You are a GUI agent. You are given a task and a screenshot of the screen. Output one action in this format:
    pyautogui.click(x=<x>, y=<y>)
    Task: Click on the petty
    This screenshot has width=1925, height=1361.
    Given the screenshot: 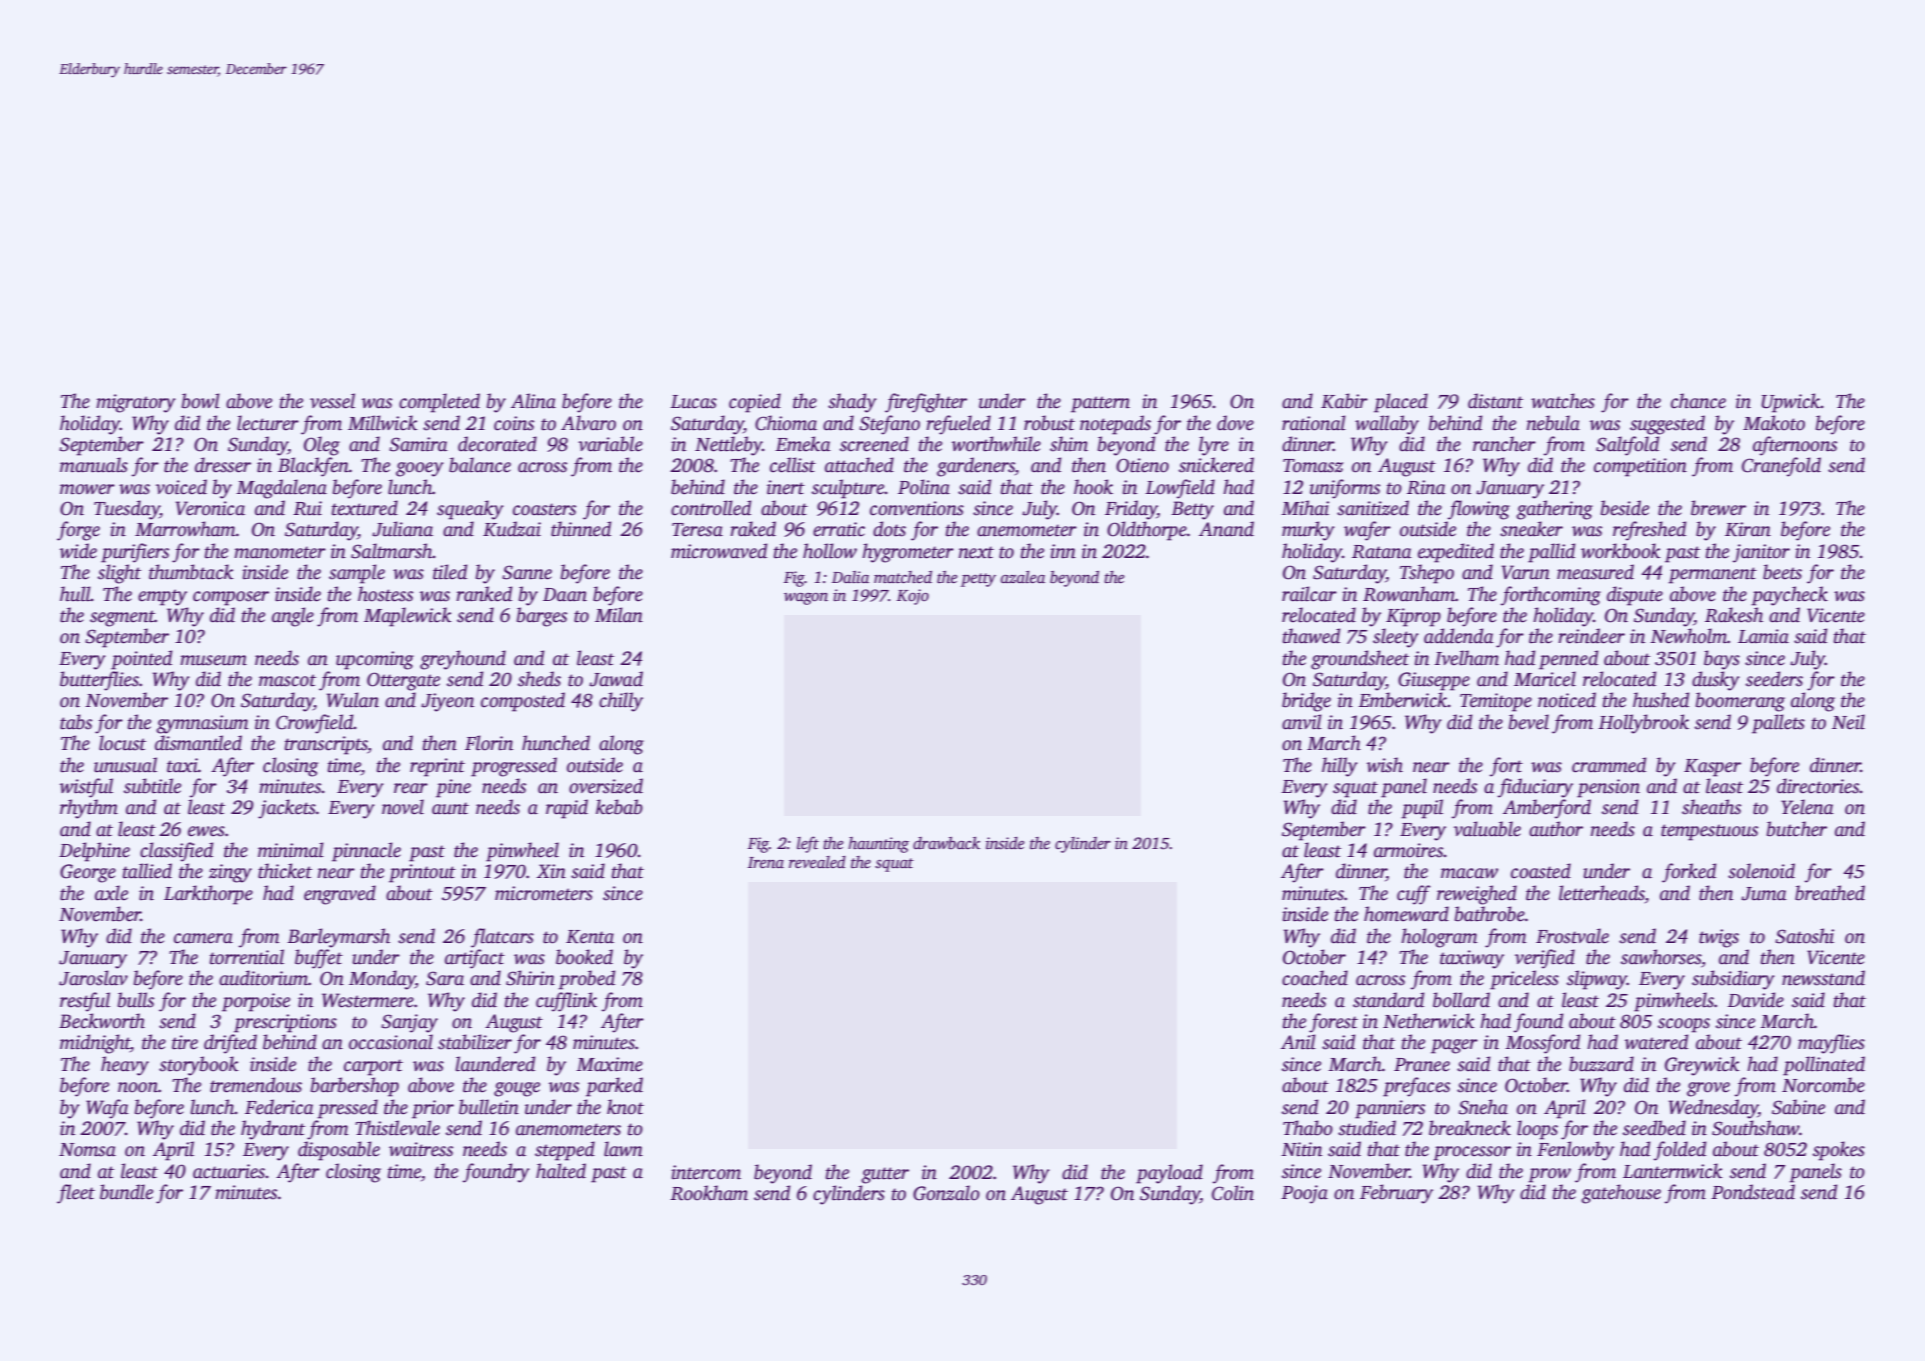 What is the action you would take?
    pyautogui.click(x=978, y=580)
